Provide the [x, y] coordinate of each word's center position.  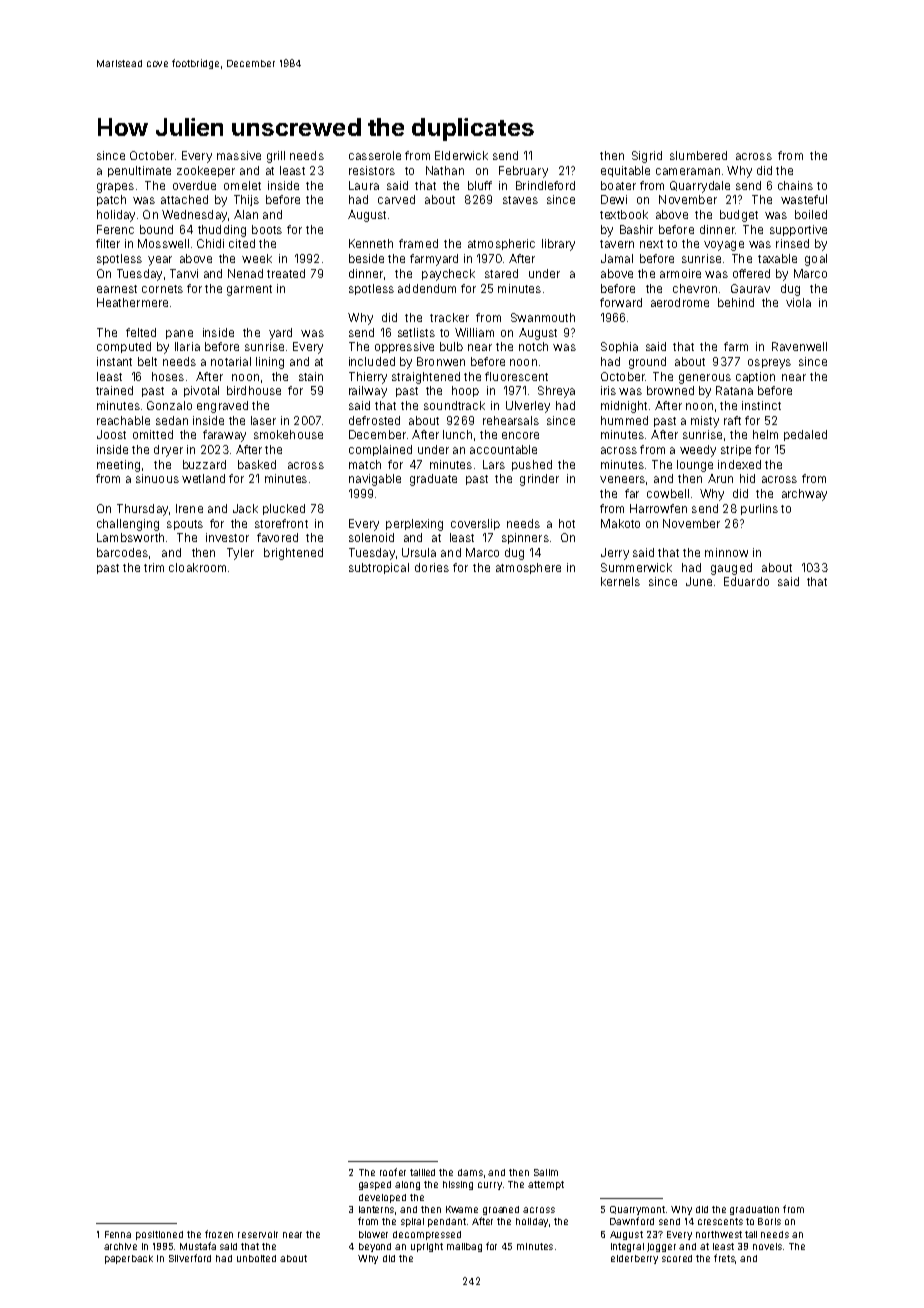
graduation [754, 1210]
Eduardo [746, 581]
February [523, 172]
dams [470, 1172]
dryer [168, 451]
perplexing [414, 525]
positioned [159, 1235]
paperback [129, 1259]
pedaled [805, 435]
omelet [242, 185]
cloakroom [197, 567]
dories [432, 567]
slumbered [698, 155]
